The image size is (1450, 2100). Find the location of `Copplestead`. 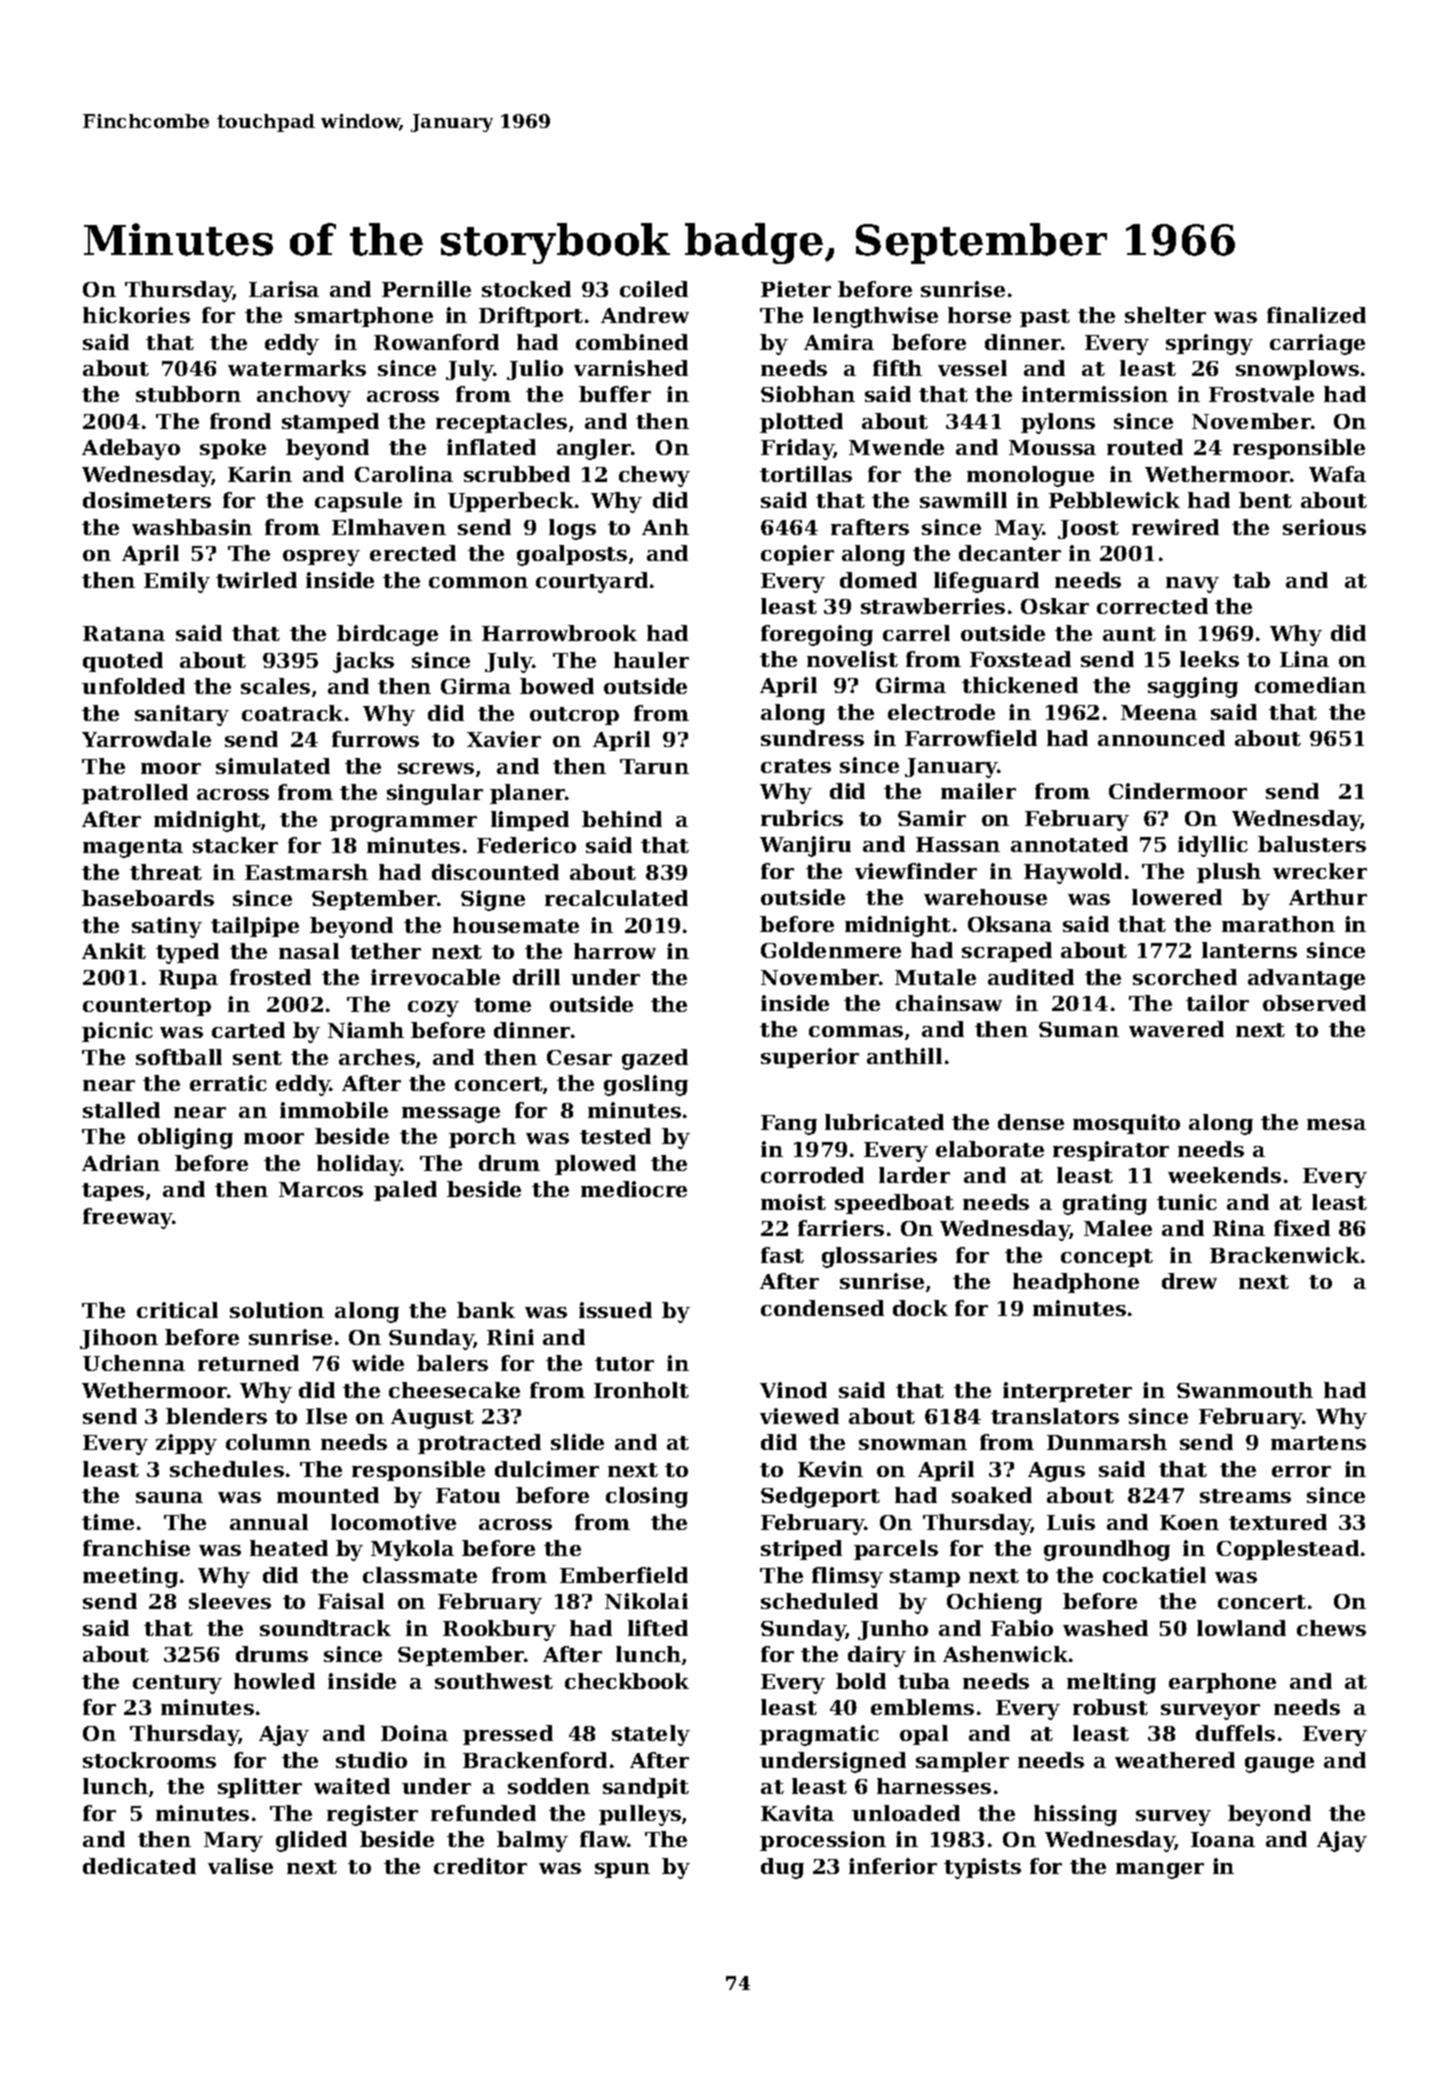

Copplestead is located at coordinates (1288, 1550).
